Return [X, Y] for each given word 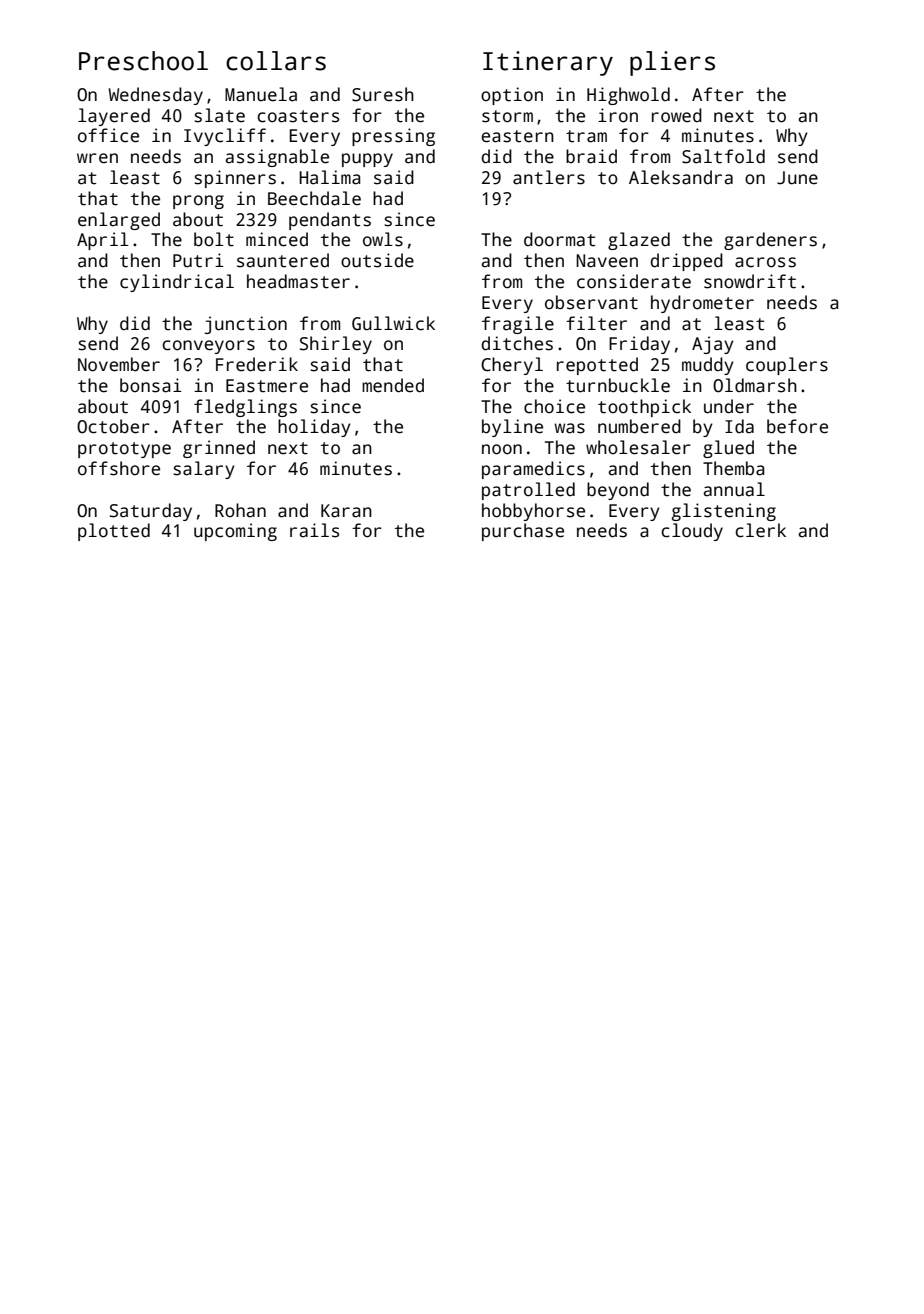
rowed [677, 115]
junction [246, 325]
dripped [687, 262]
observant [591, 302]
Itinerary [548, 63]
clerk [760, 530]
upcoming [235, 532]
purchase [523, 532]
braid [591, 156]
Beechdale [314, 198]
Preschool [143, 61]
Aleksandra [681, 177]
